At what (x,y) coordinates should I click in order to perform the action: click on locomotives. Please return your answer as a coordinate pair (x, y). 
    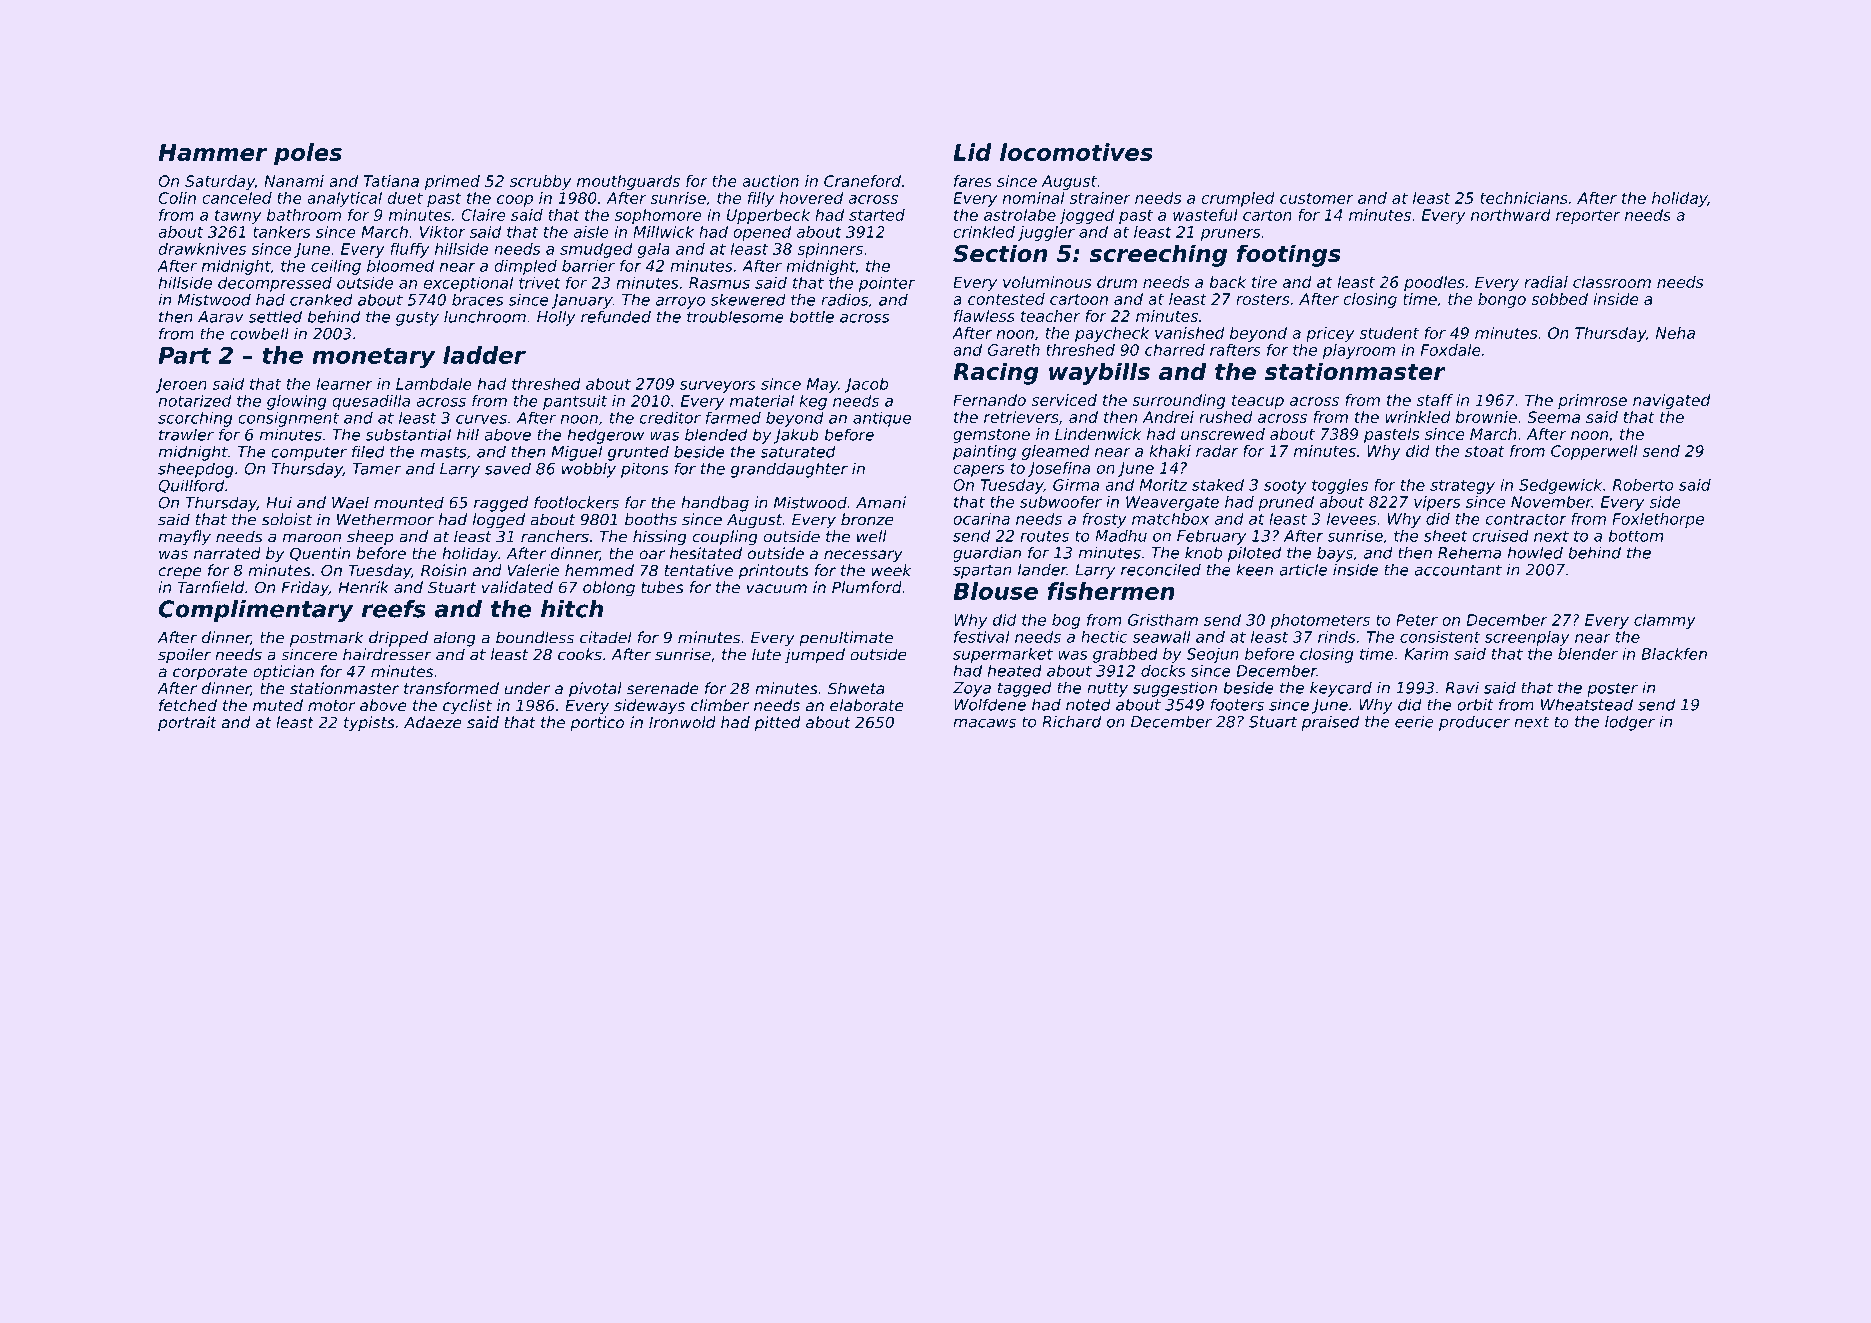
    Looking at the image, I should click on (1076, 152).
